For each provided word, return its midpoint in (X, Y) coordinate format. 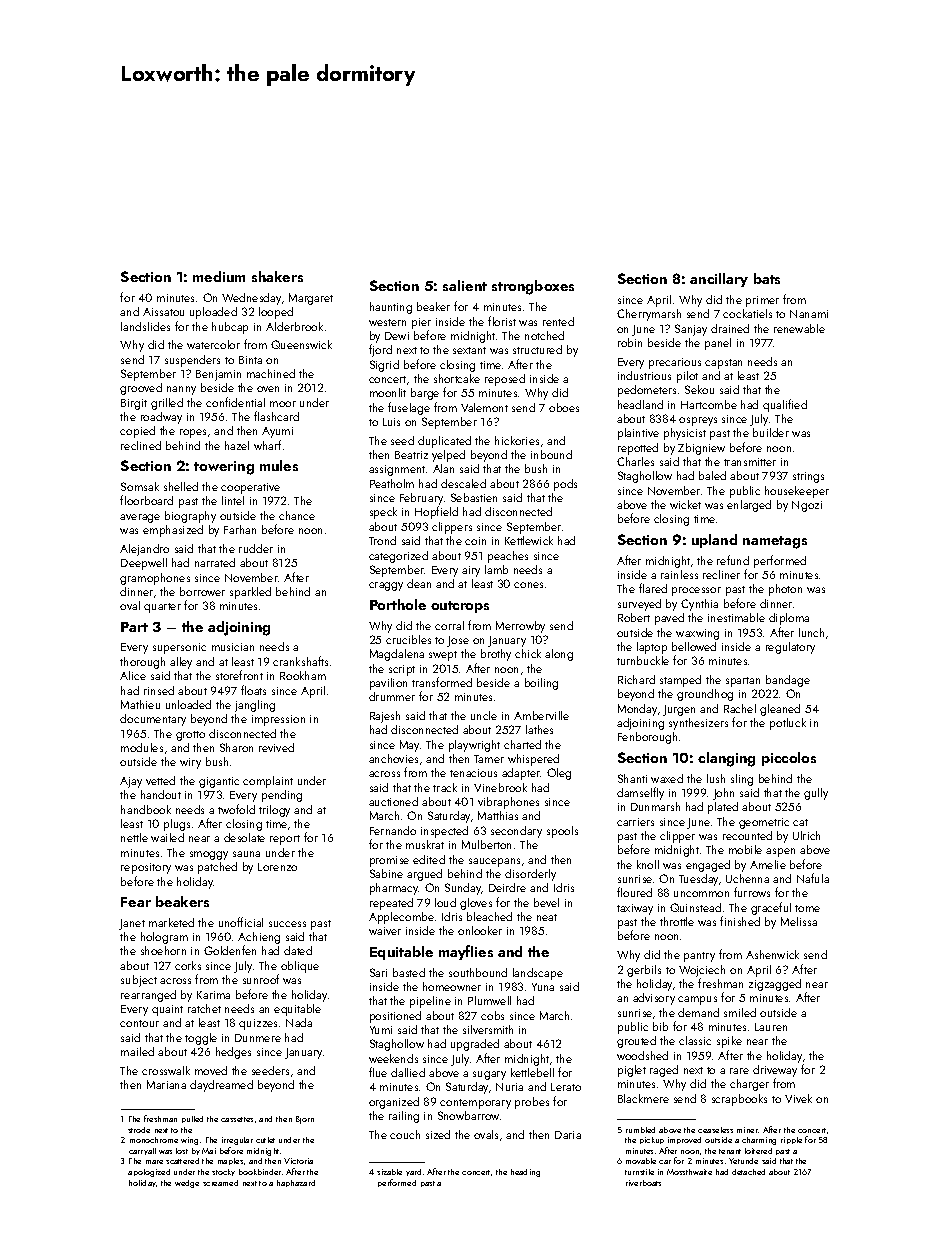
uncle (484, 715)
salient (465, 285)
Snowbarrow (468, 1115)
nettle (134, 837)
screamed (220, 1183)
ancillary (719, 280)
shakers (277, 276)
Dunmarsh (655, 806)
